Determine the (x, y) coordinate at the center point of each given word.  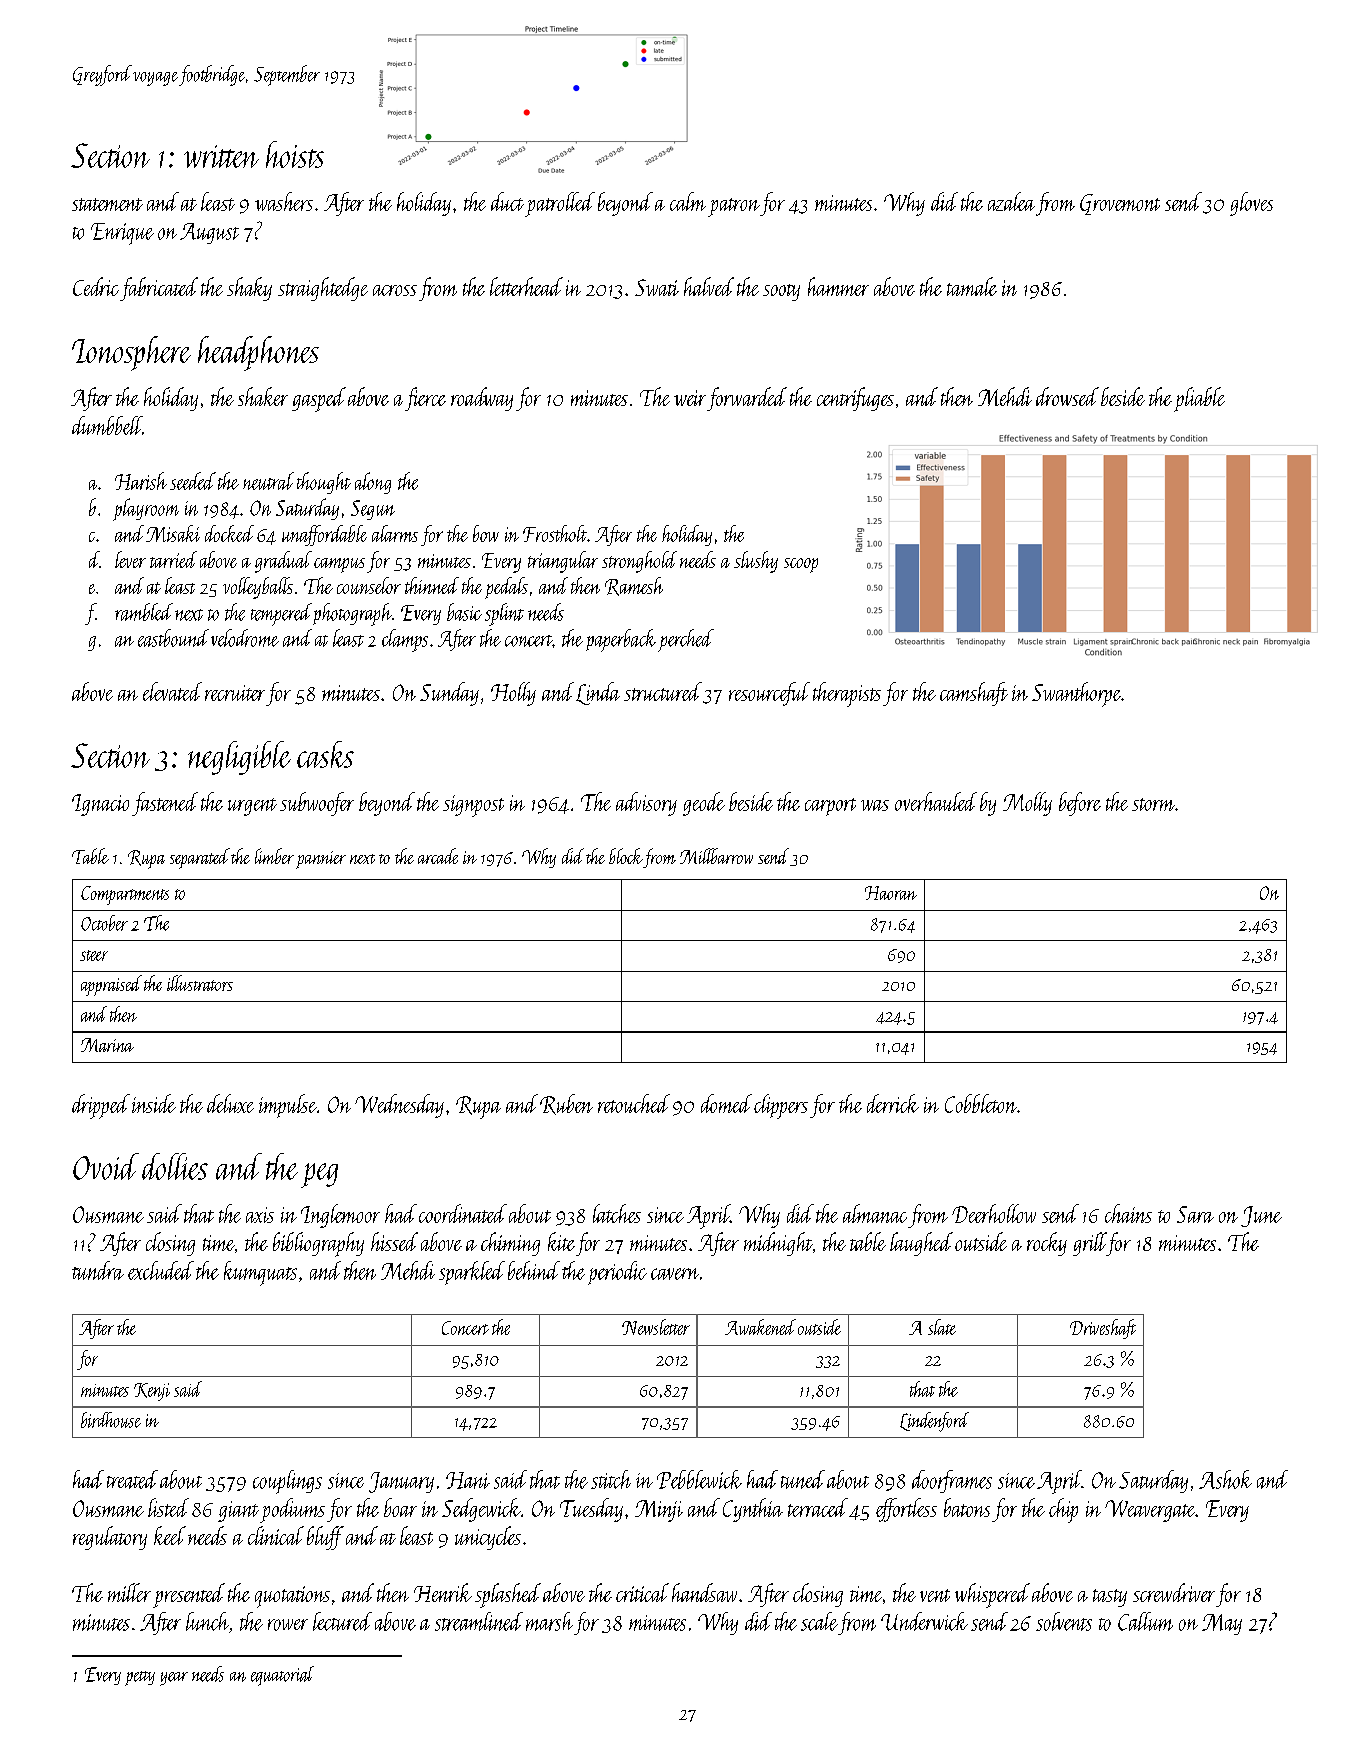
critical (642, 1592)
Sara (1195, 1214)
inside (154, 1103)
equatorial (282, 1676)
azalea (1011, 201)
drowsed (1067, 396)
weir (690, 398)
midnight (778, 1244)
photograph (352, 614)
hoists (295, 154)
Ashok (1225, 1479)
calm (688, 201)
